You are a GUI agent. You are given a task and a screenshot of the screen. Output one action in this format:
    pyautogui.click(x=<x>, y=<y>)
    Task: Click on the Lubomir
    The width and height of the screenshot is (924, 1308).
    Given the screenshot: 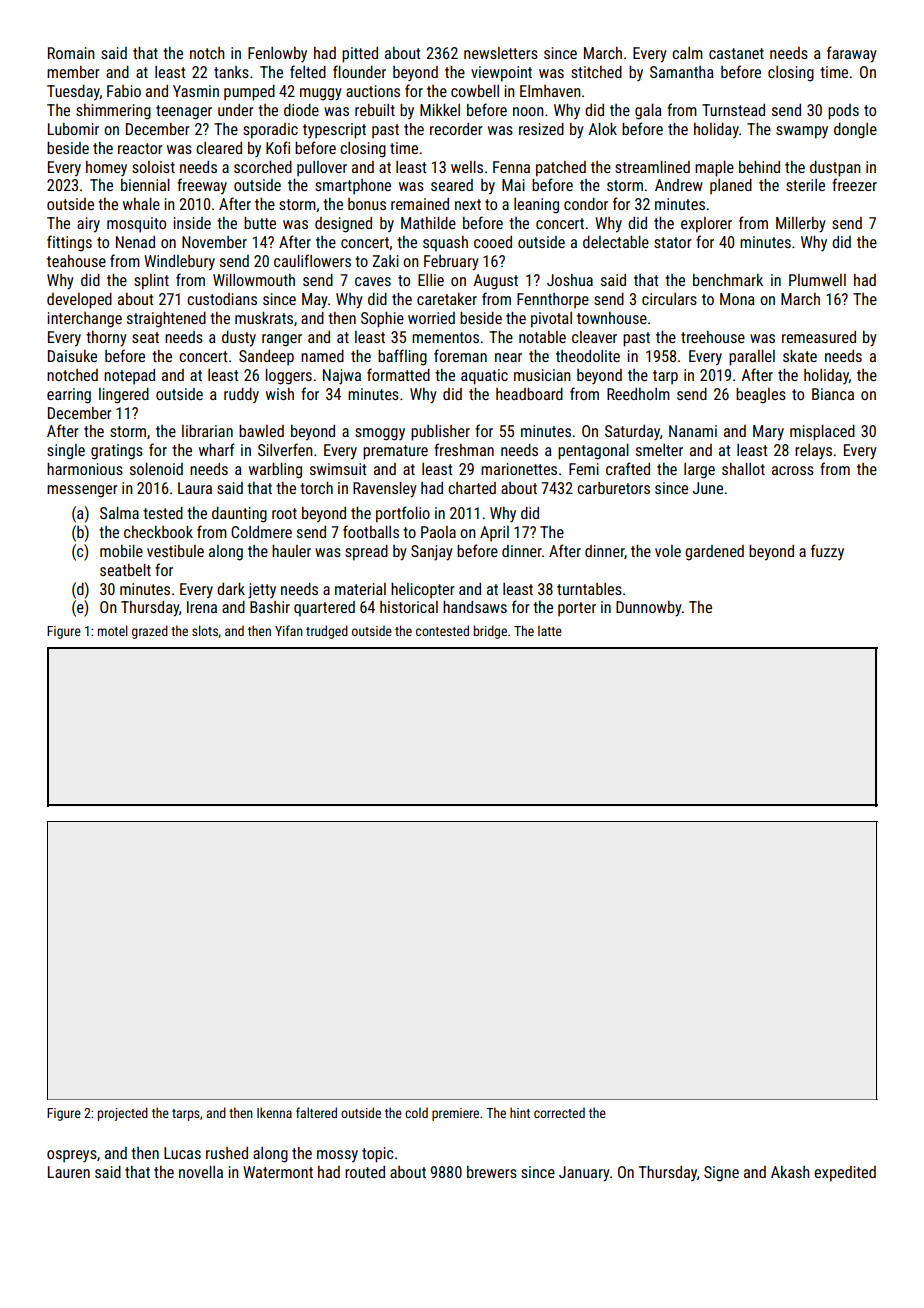 What is the action you would take?
    pyautogui.click(x=73, y=129)
